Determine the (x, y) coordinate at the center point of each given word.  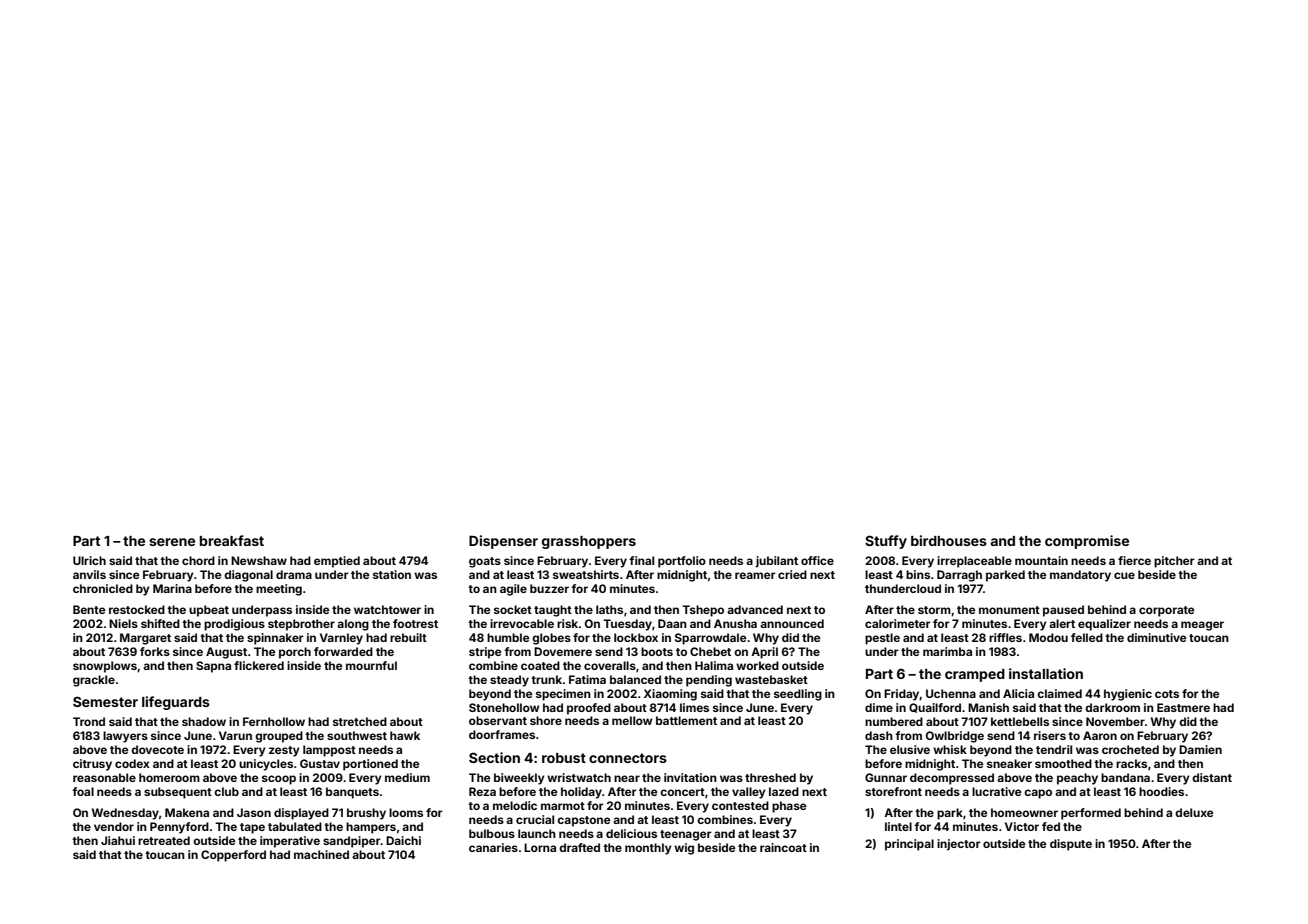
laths (609, 609)
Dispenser (503, 542)
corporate (1166, 611)
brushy (366, 814)
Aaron (1100, 735)
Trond (89, 721)
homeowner (1024, 812)
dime (879, 707)
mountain (1041, 560)
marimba (947, 651)
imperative (290, 842)
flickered (259, 665)
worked (757, 665)
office (817, 560)
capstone (583, 821)
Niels (123, 623)
